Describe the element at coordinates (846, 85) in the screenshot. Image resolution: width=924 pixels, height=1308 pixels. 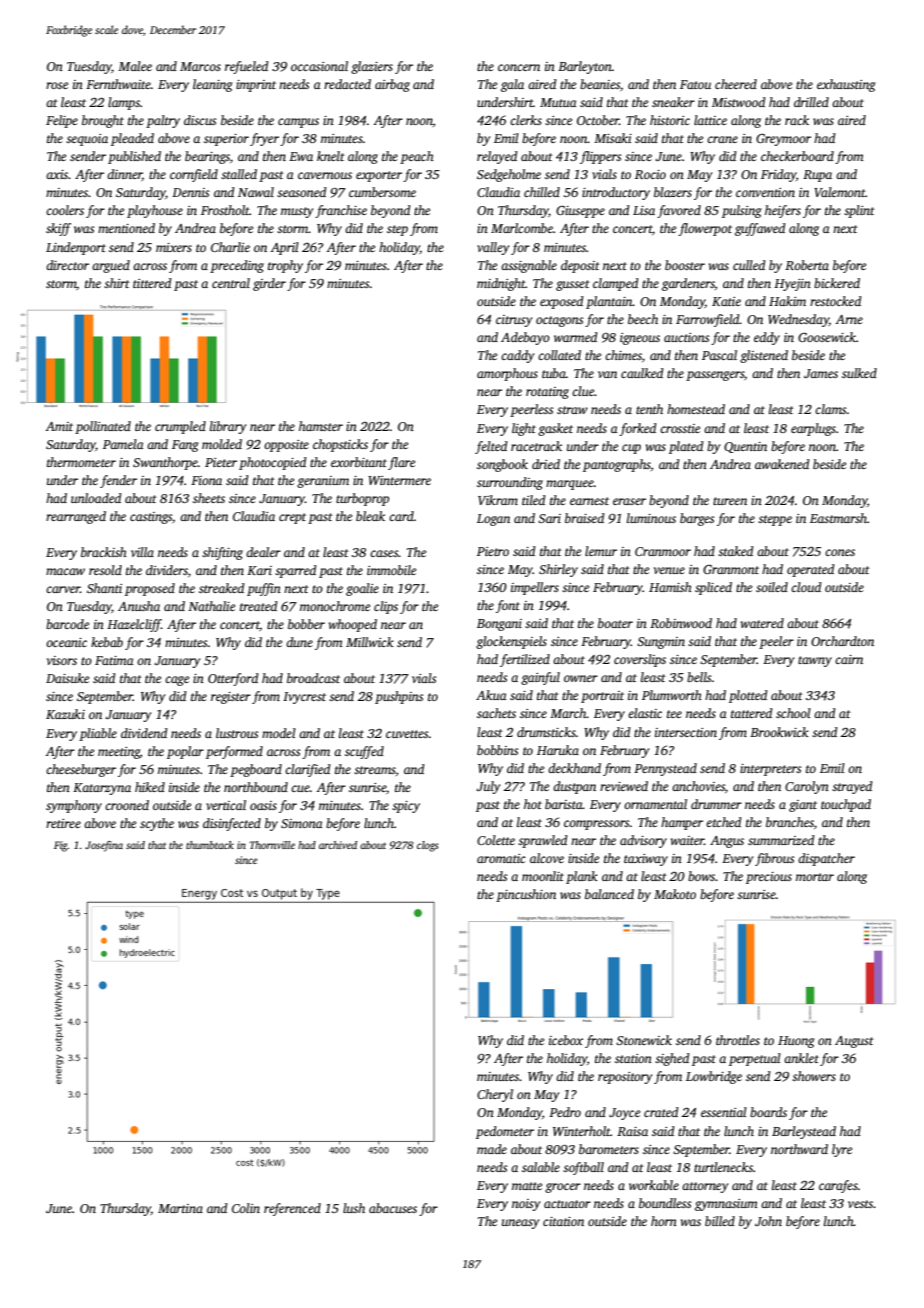
I see `exhausting` at that location.
